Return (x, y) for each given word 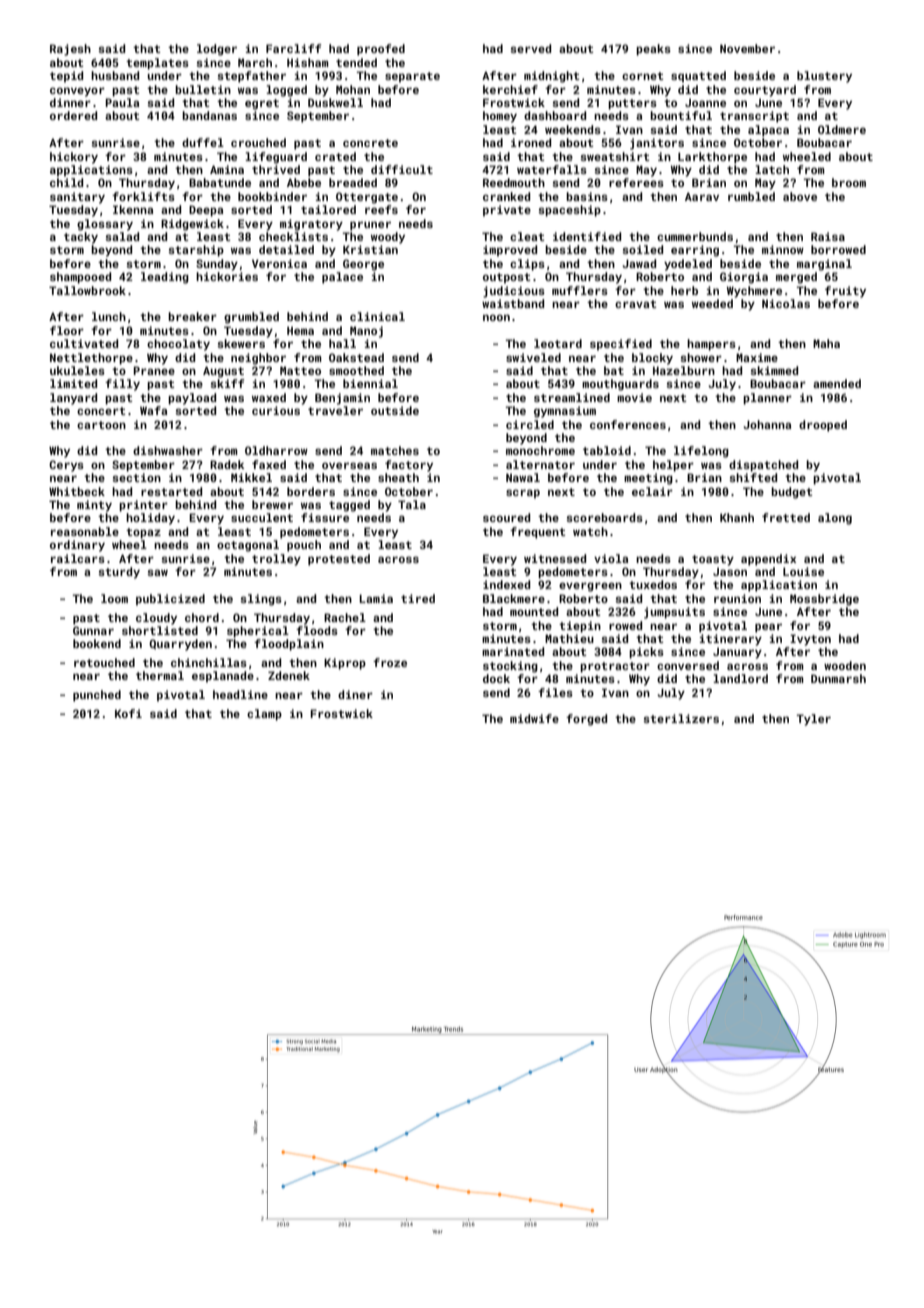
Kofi (128, 713)
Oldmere (842, 129)
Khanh (737, 517)
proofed (381, 50)
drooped (823, 426)
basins (587, 196)
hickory (74, 158)
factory (409, 466)
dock (496, 678)
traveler (335, 410)
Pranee (154, 370)
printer (143, 506)
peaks (653, 50)
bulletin (203, 89)
